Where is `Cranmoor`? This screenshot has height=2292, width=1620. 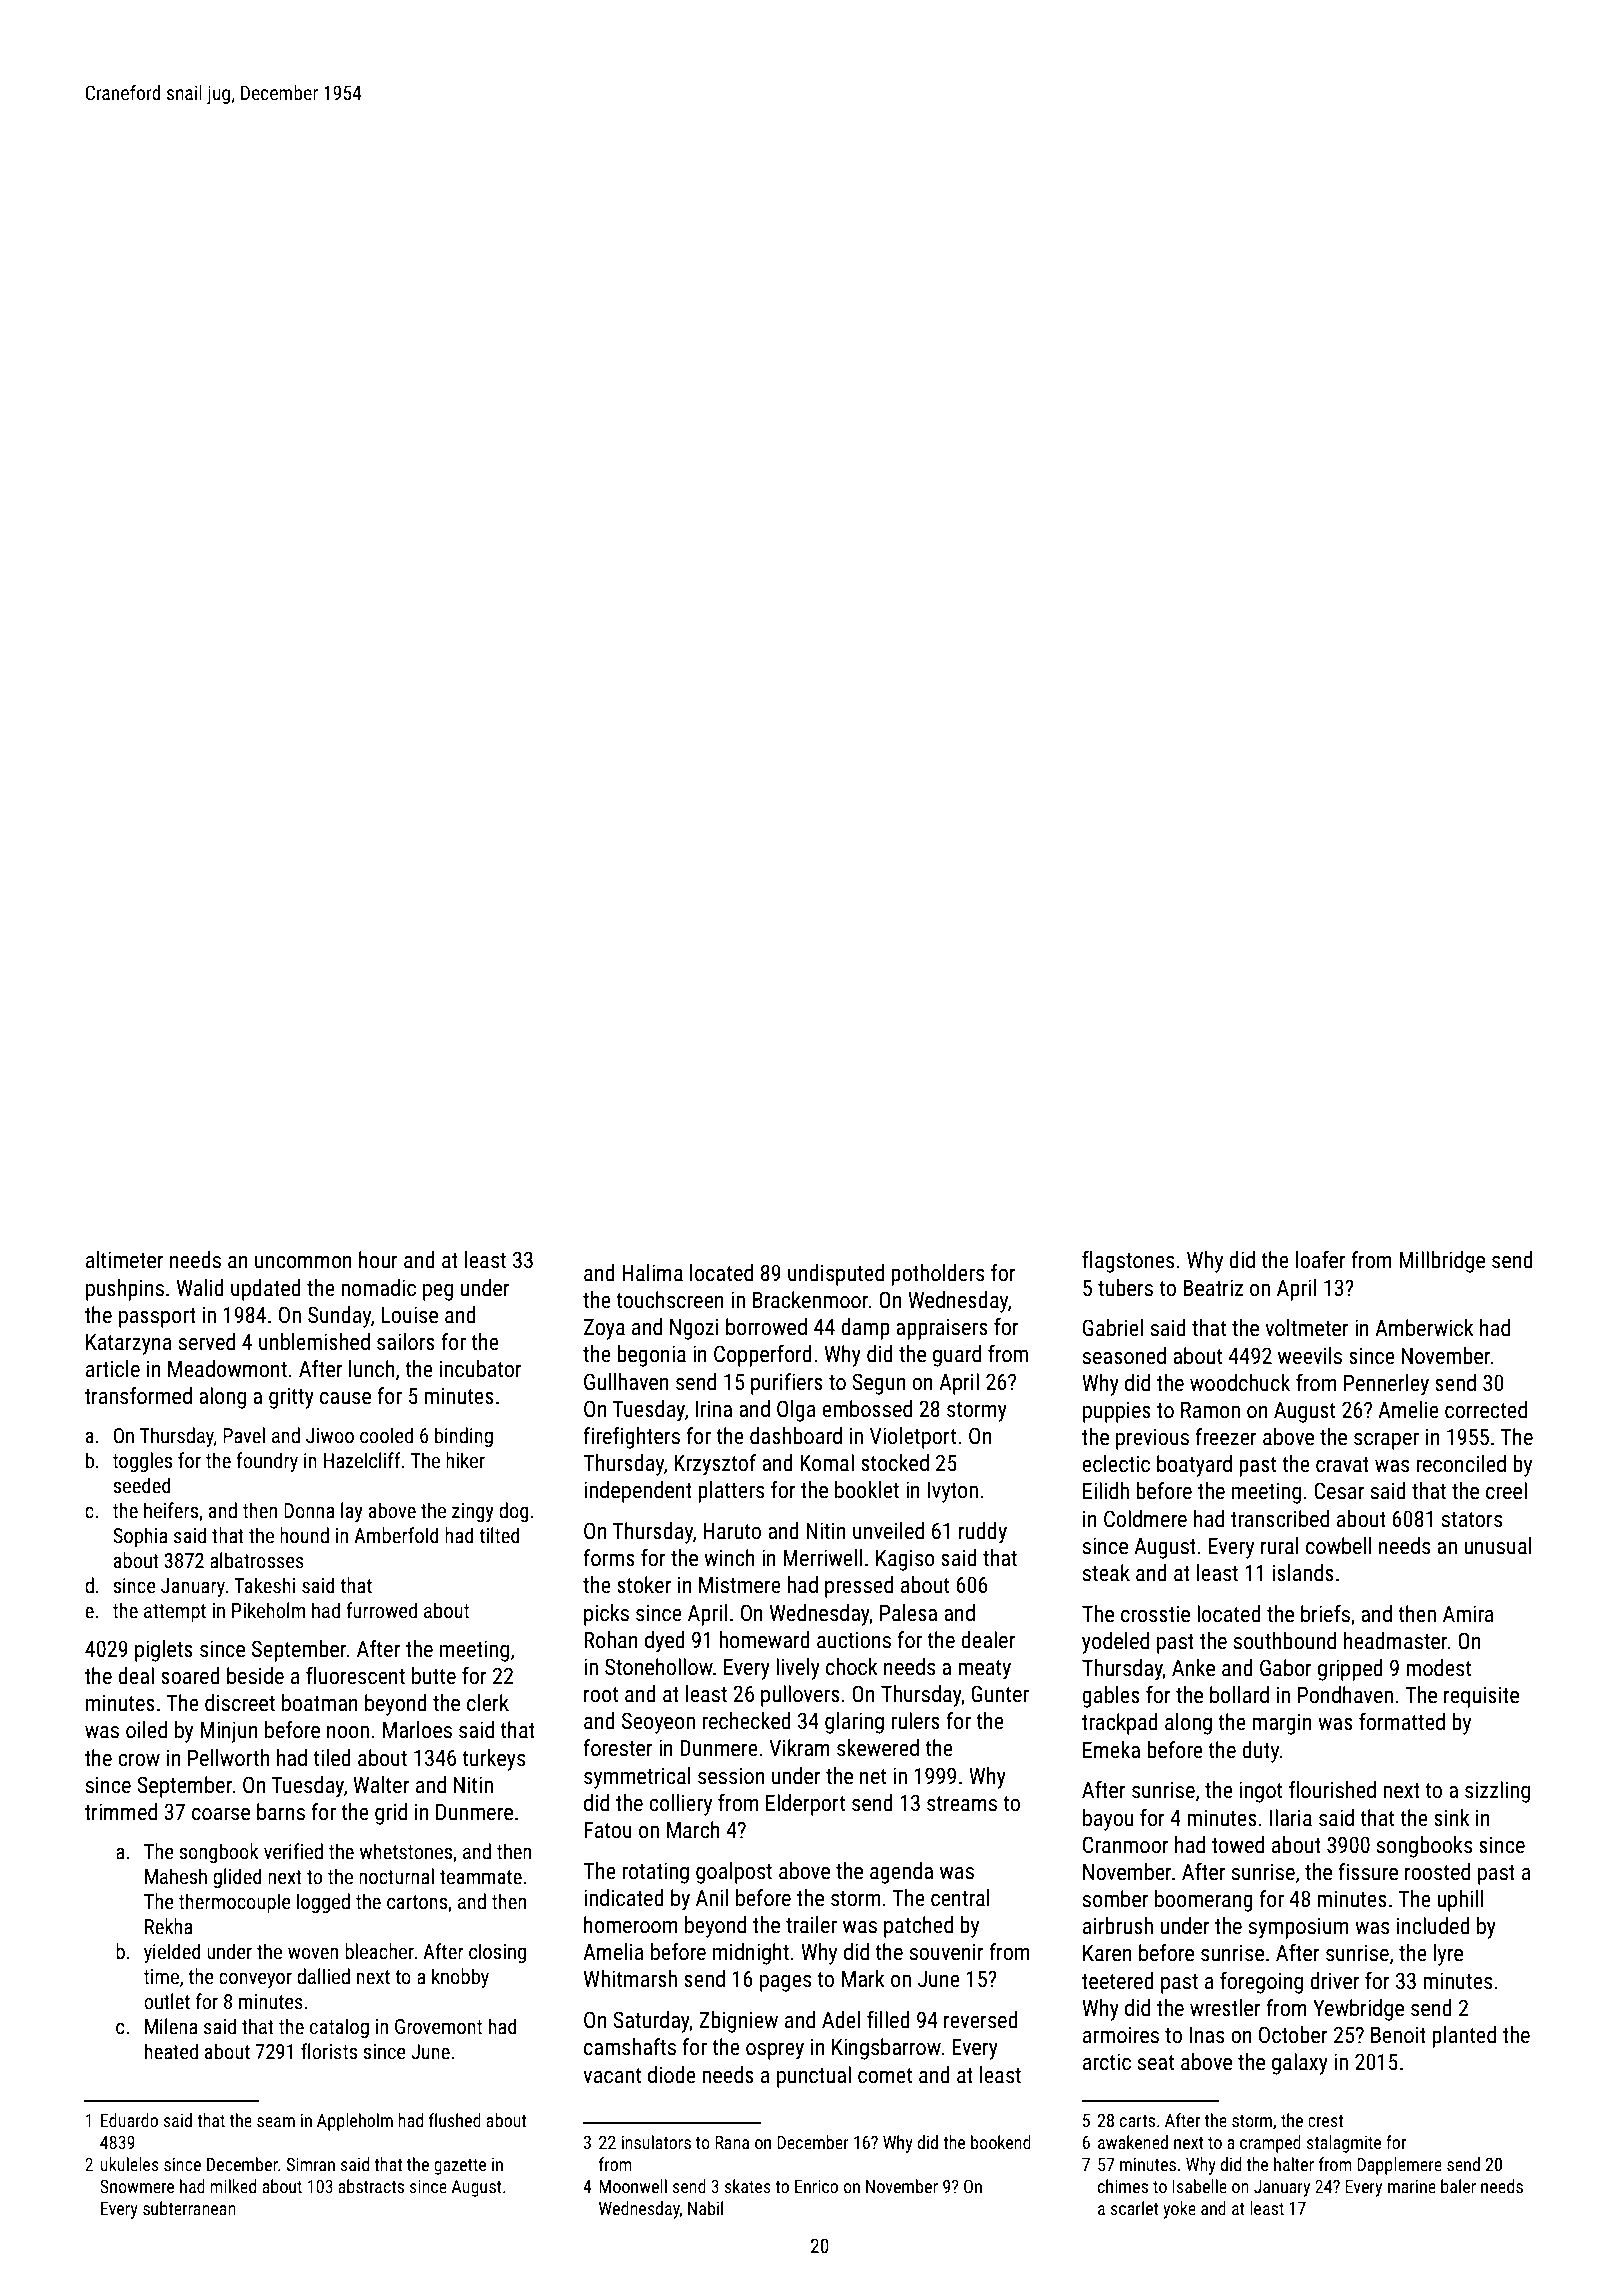
Cranmoor is located at coordinates (1126, 1845).
